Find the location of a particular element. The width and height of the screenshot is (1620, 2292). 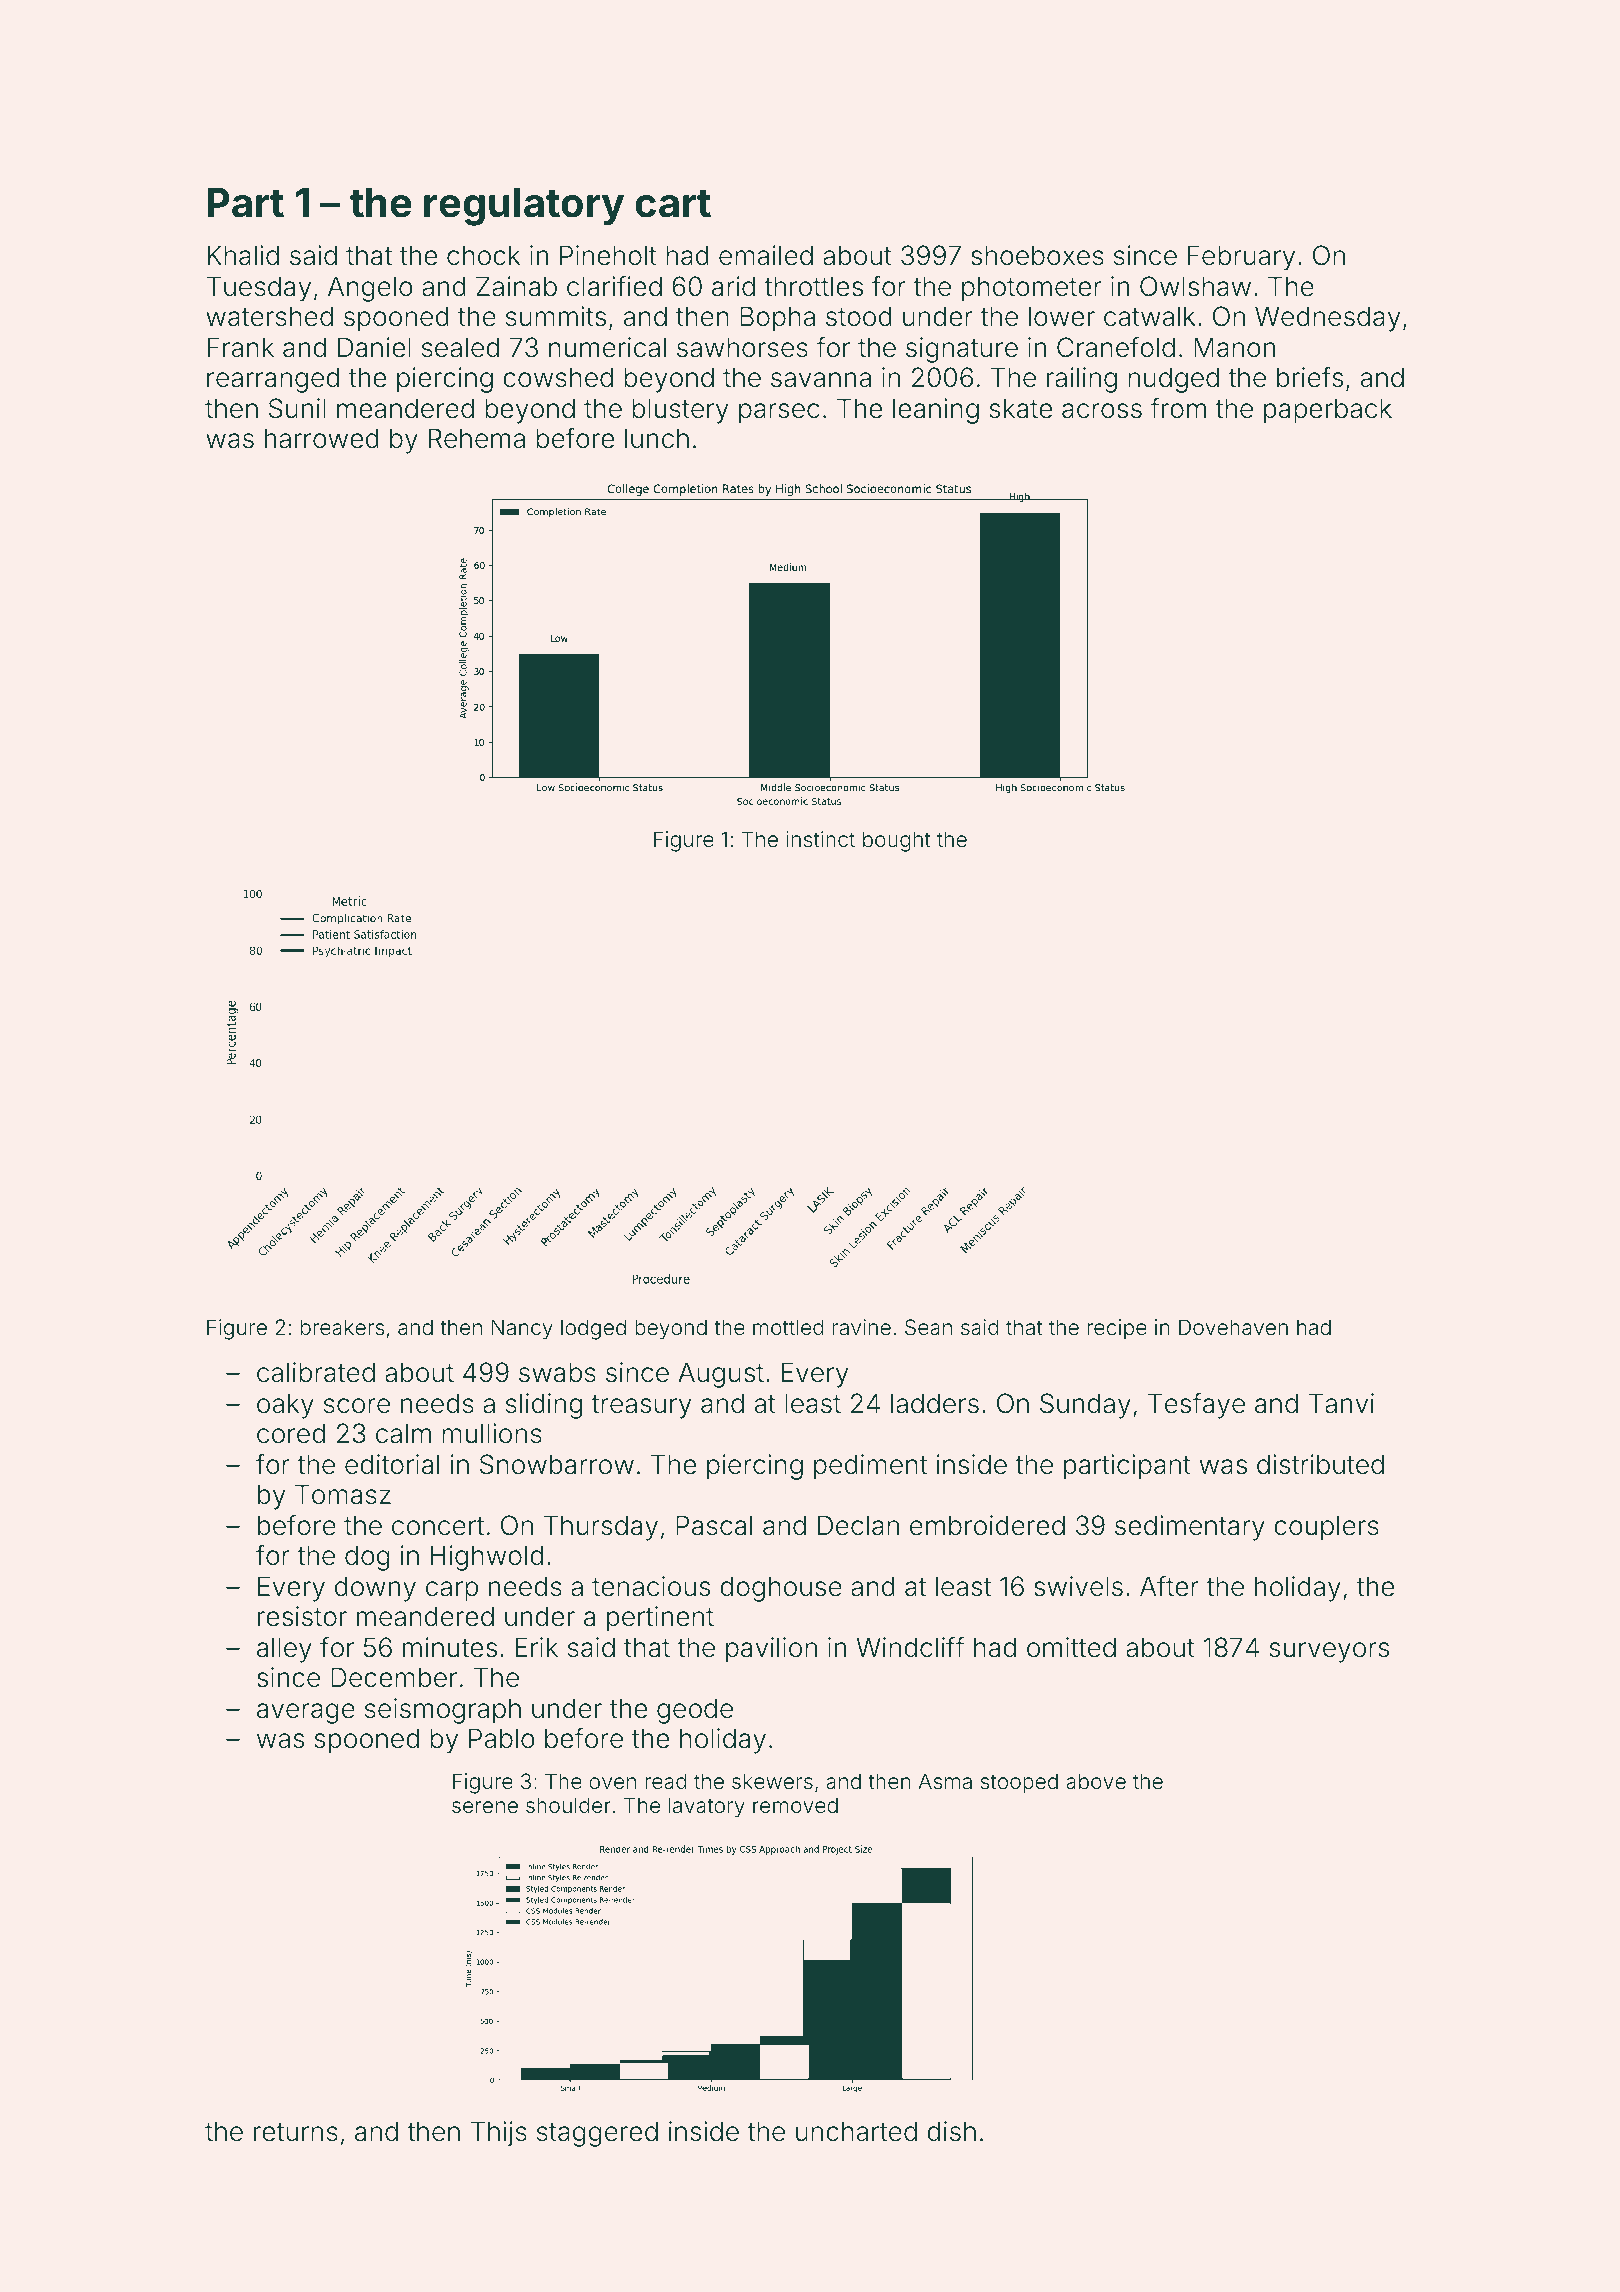

cart is located at coordinates (673, 204).
